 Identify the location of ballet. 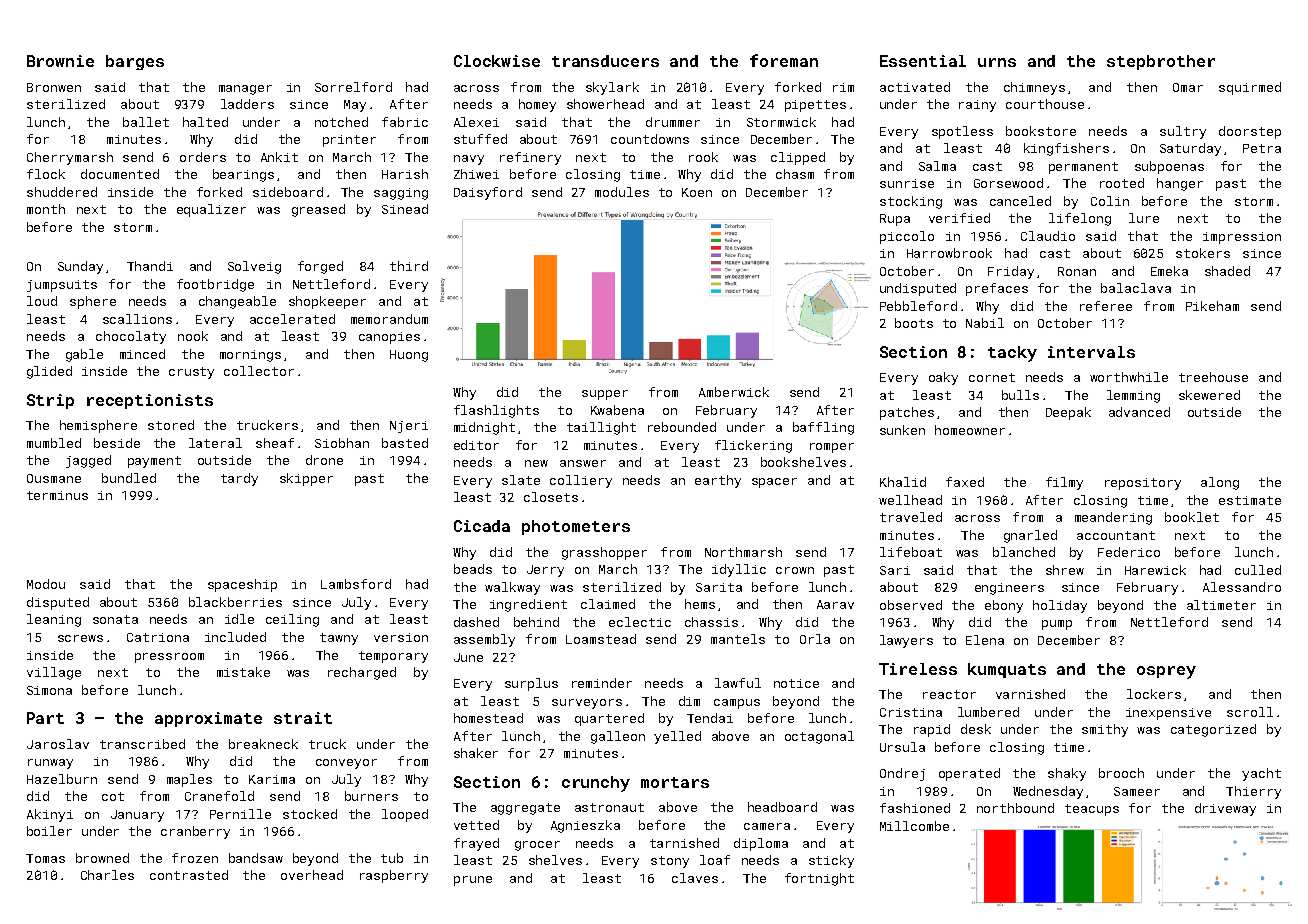
(146, 122).
